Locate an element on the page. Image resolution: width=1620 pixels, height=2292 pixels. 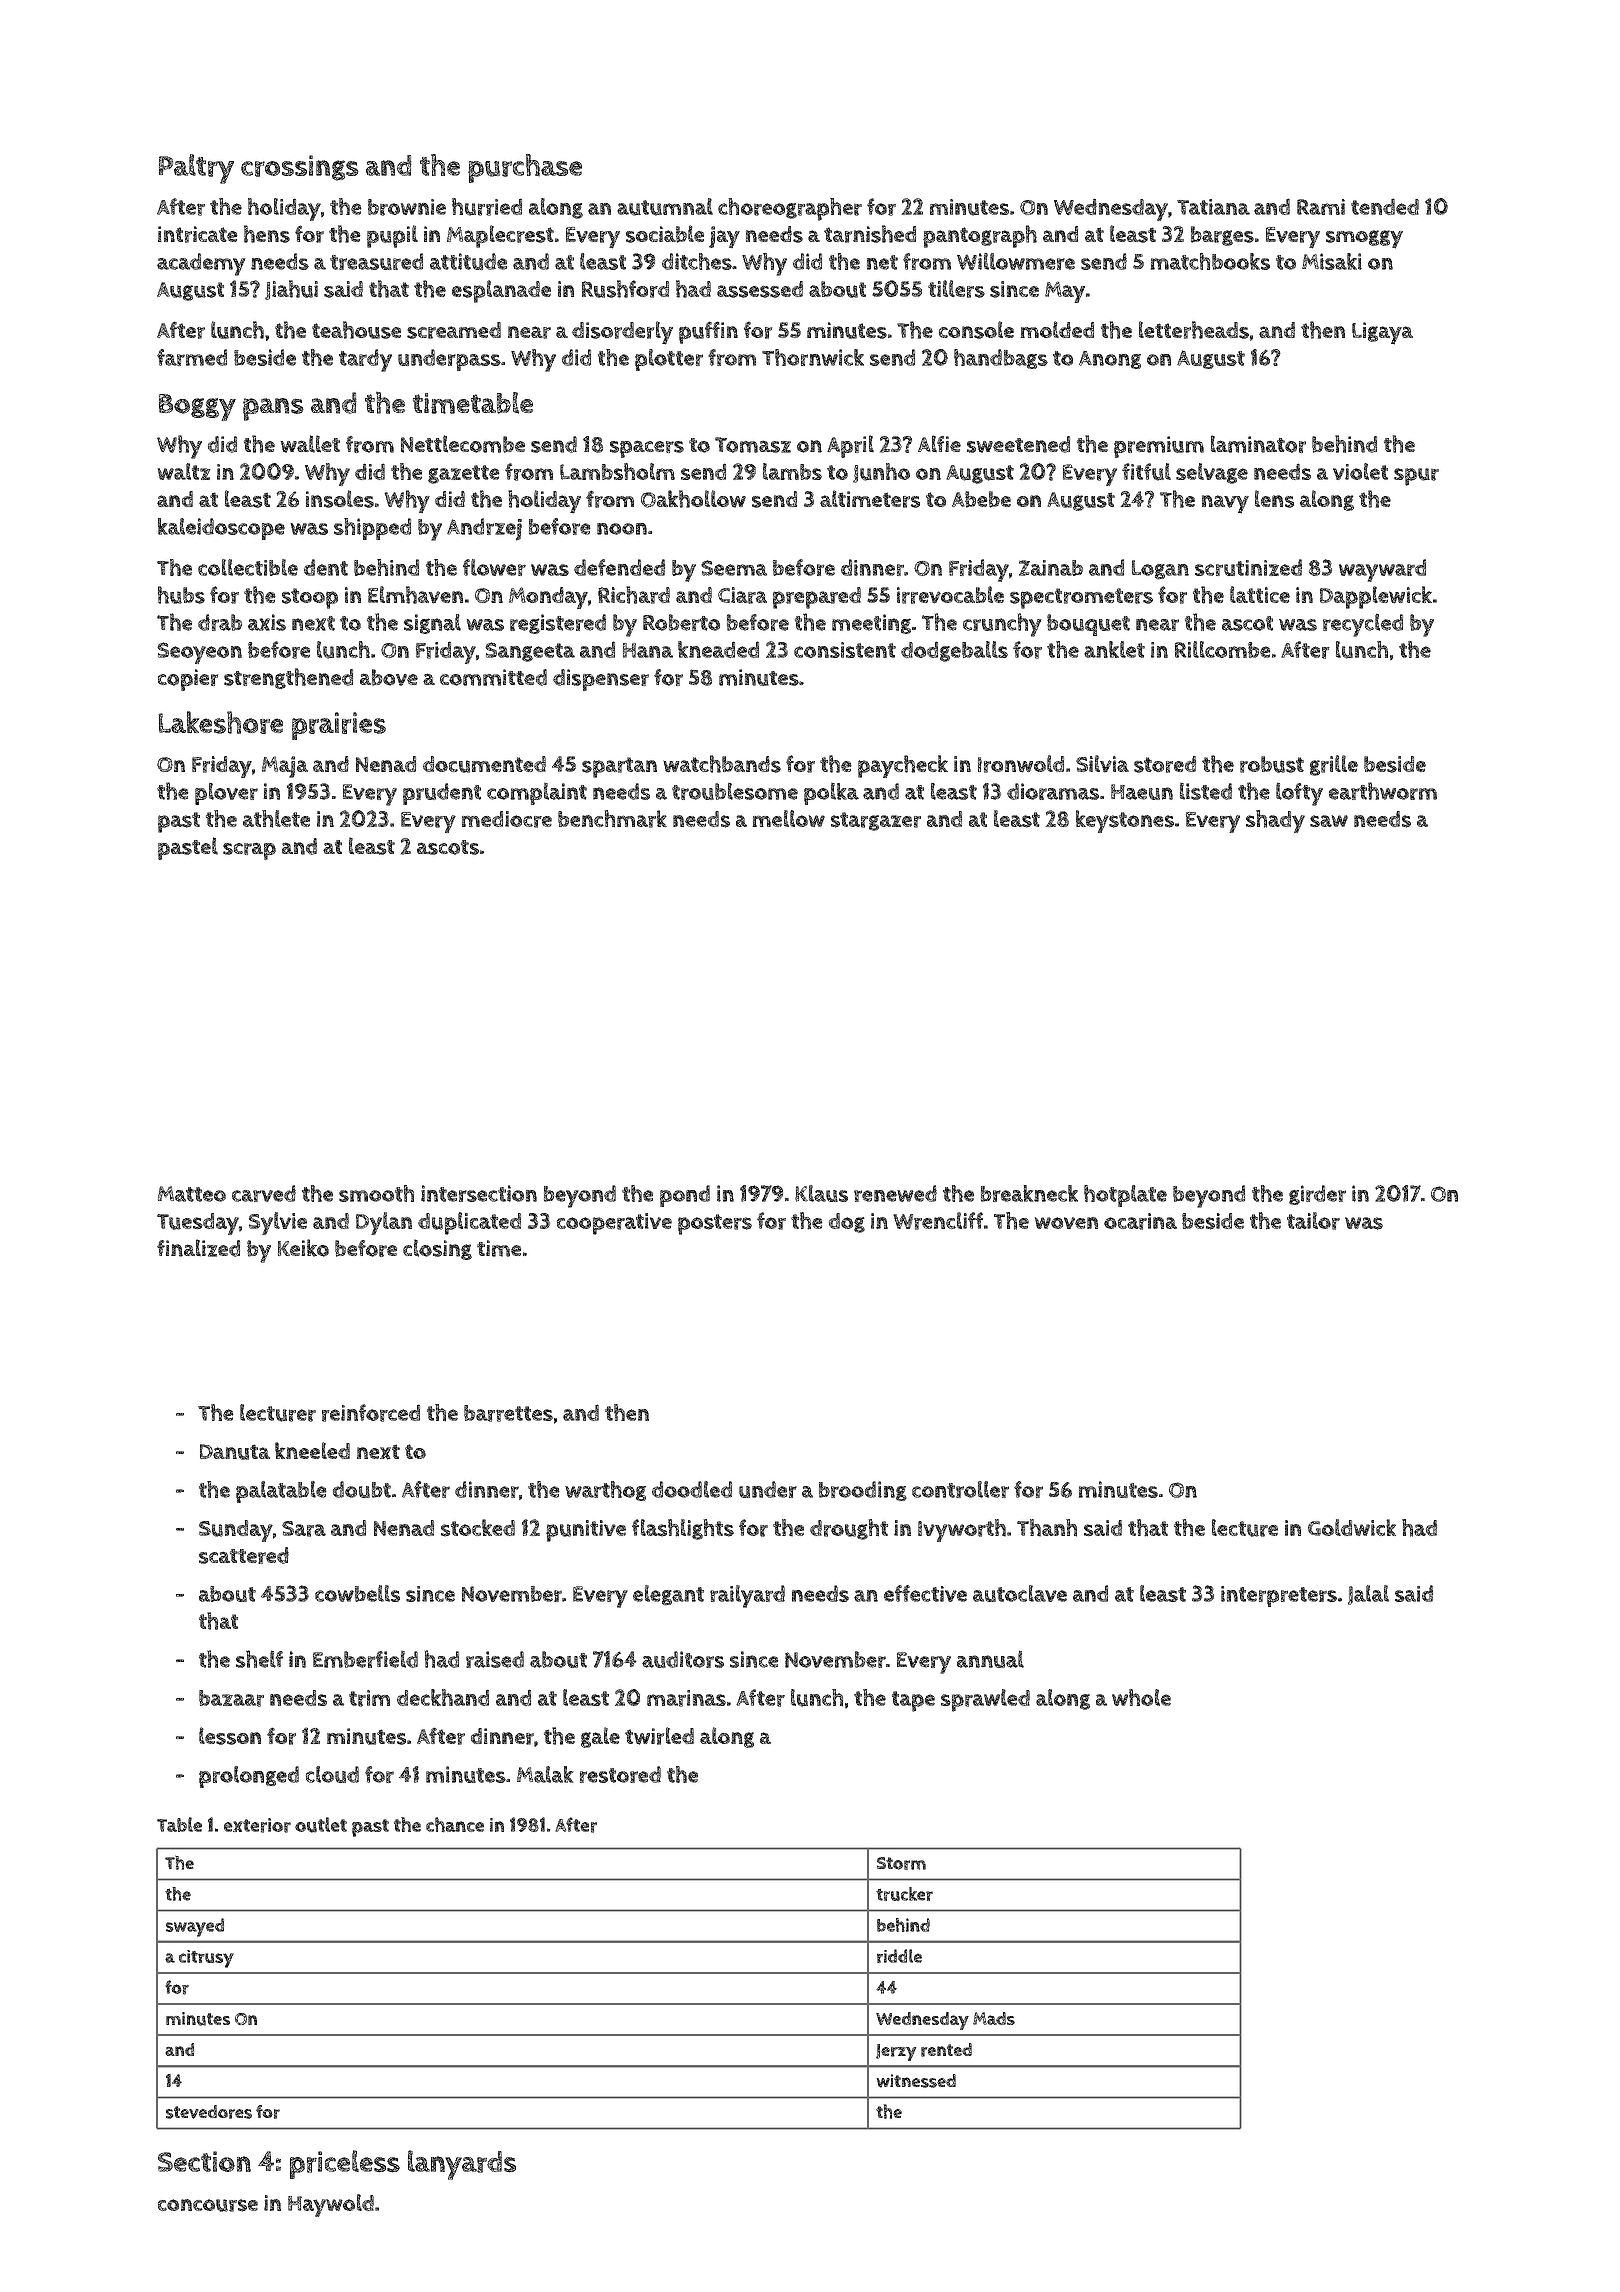
Goldwick is located at coordinates (1352, 1527).
